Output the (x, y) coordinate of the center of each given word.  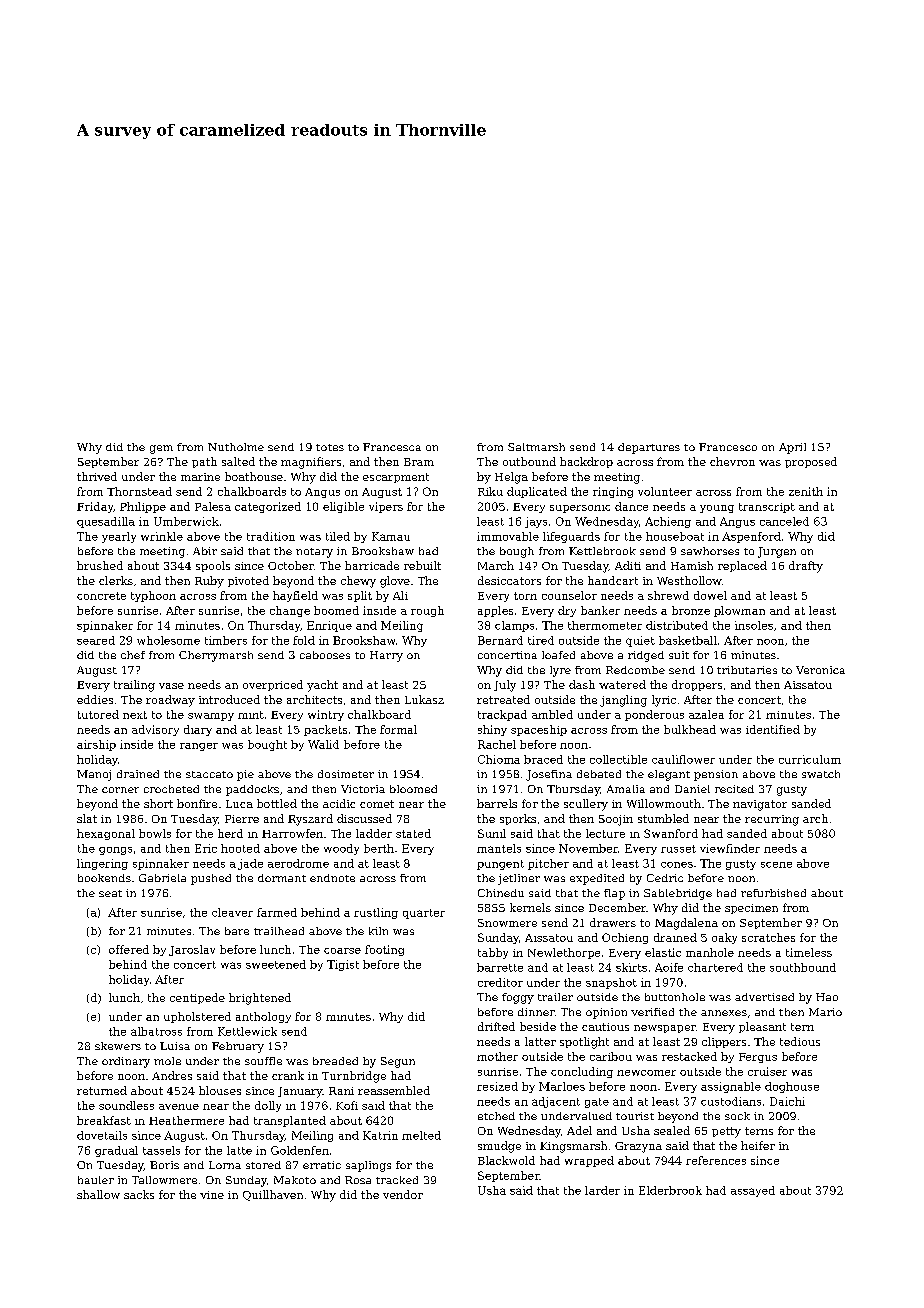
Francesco (728, 447)
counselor (569, 595)
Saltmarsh (536, 447)
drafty (806, 567)
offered (129, 949)
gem (161, 449)
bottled (277, 803)
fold (304, 640)
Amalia (626, 789)
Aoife (669, 967)
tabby (493, 953)
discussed (364, 818)
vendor (403, 1194)
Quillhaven (273, 1195)
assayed (753, 1191)
